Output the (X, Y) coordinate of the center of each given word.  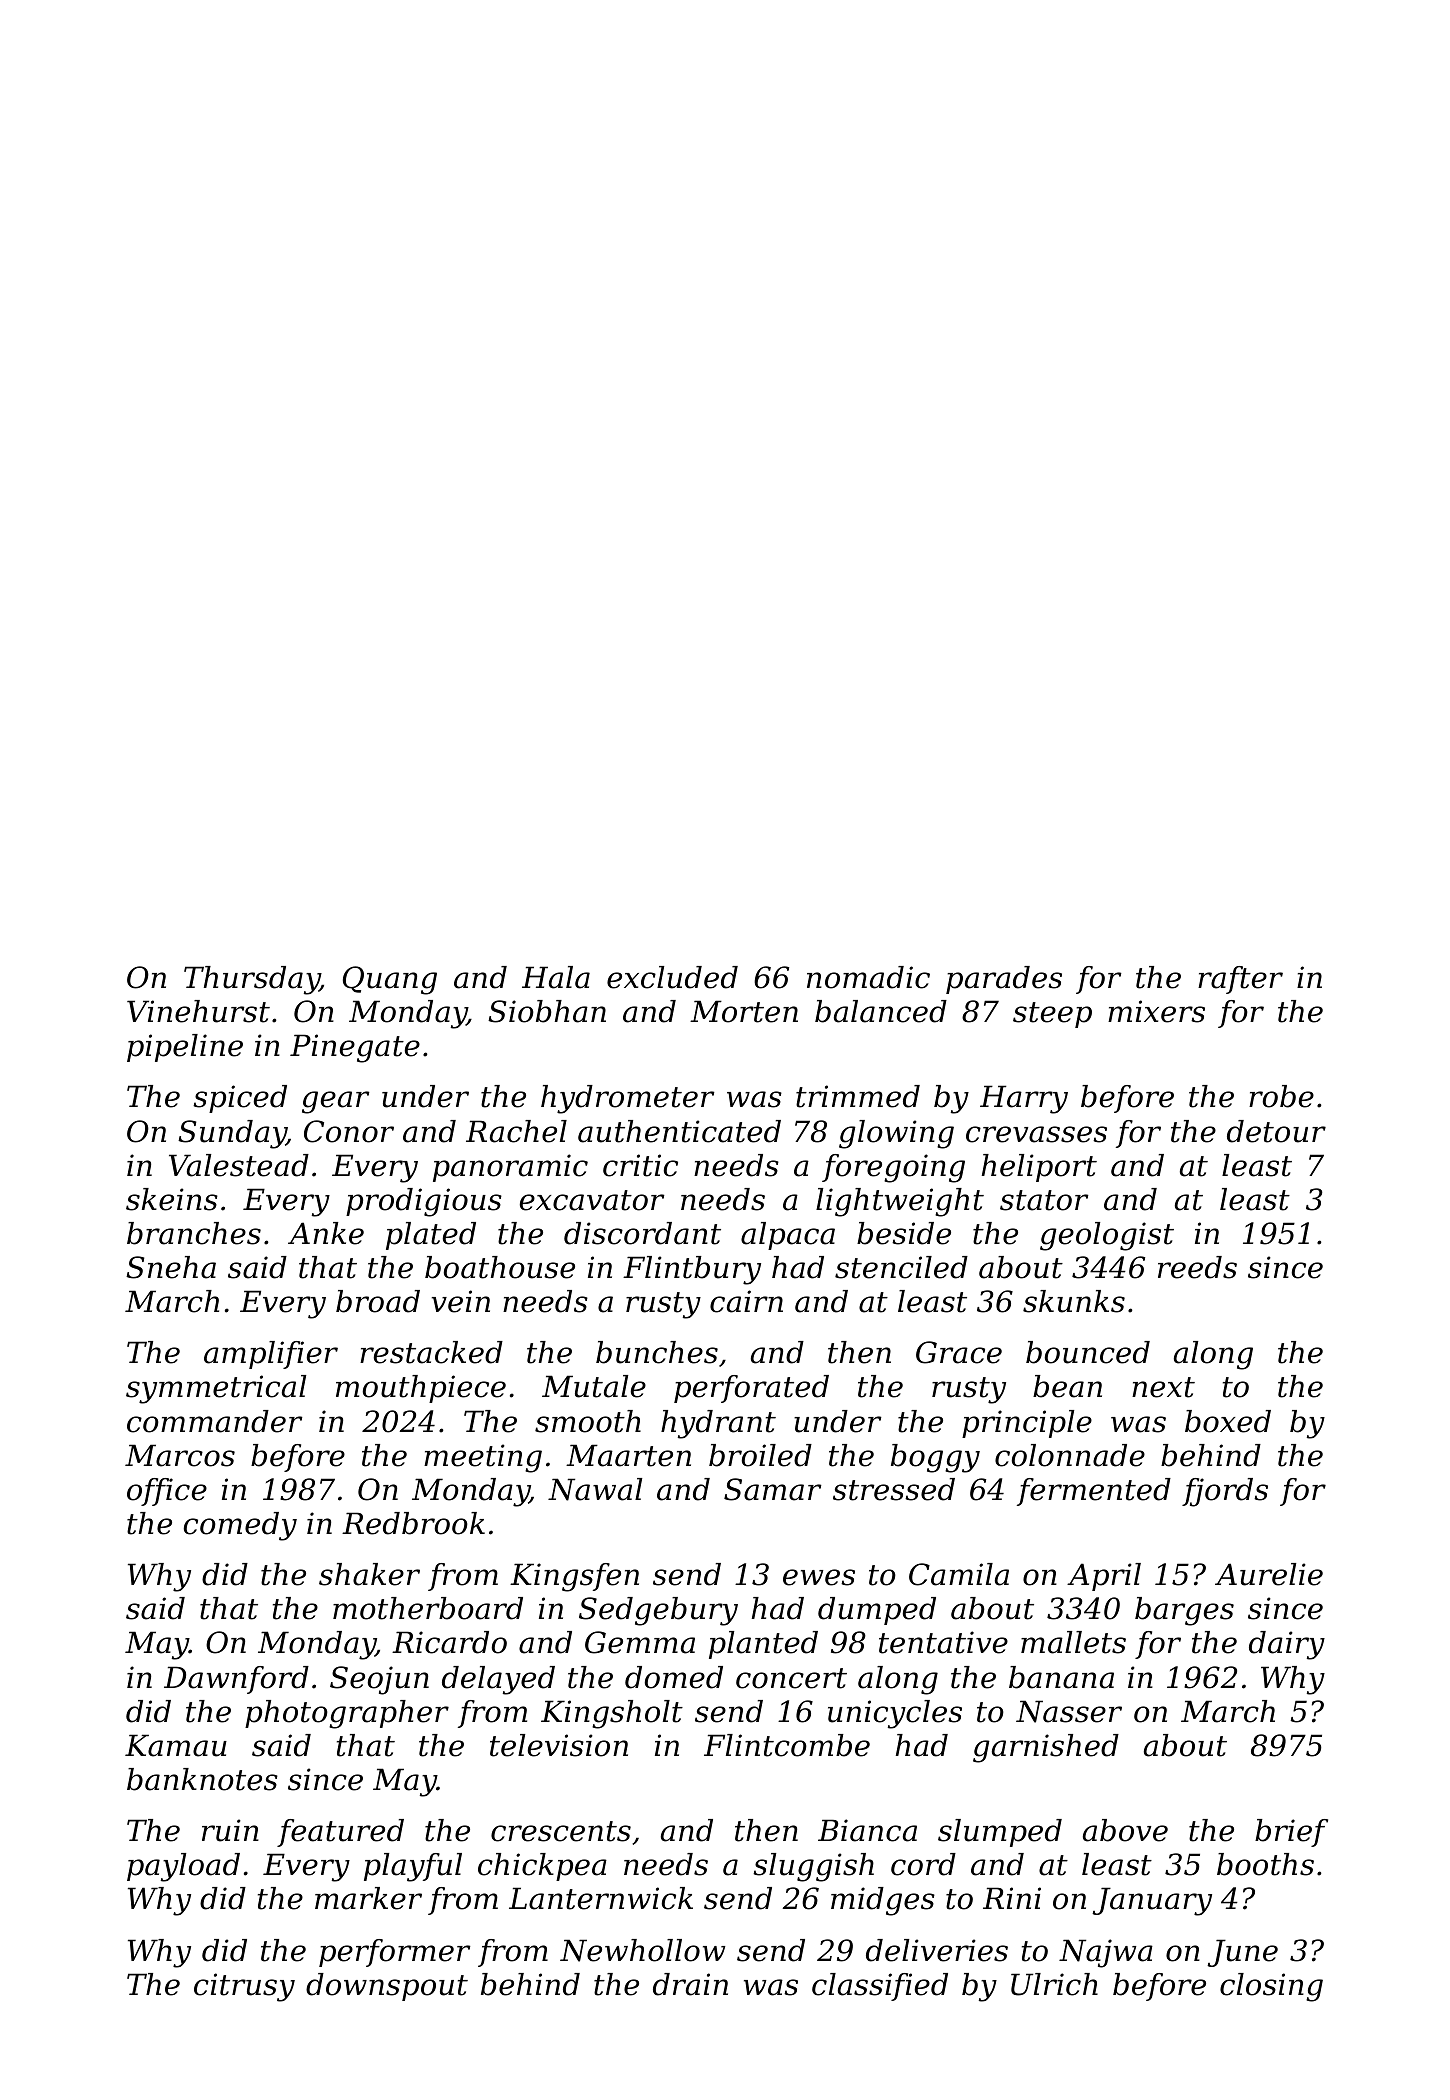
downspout (387, 1987)
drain (690, 1984)
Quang (390, 980)
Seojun (379, 1680)
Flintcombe (787, 1745)
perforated (751, 1389)
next (1163, 1387)
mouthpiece (421, 1389)
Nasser (1069, 1711)
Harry (1024, 1099)
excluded (672, 977)
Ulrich (1054, 1984)
